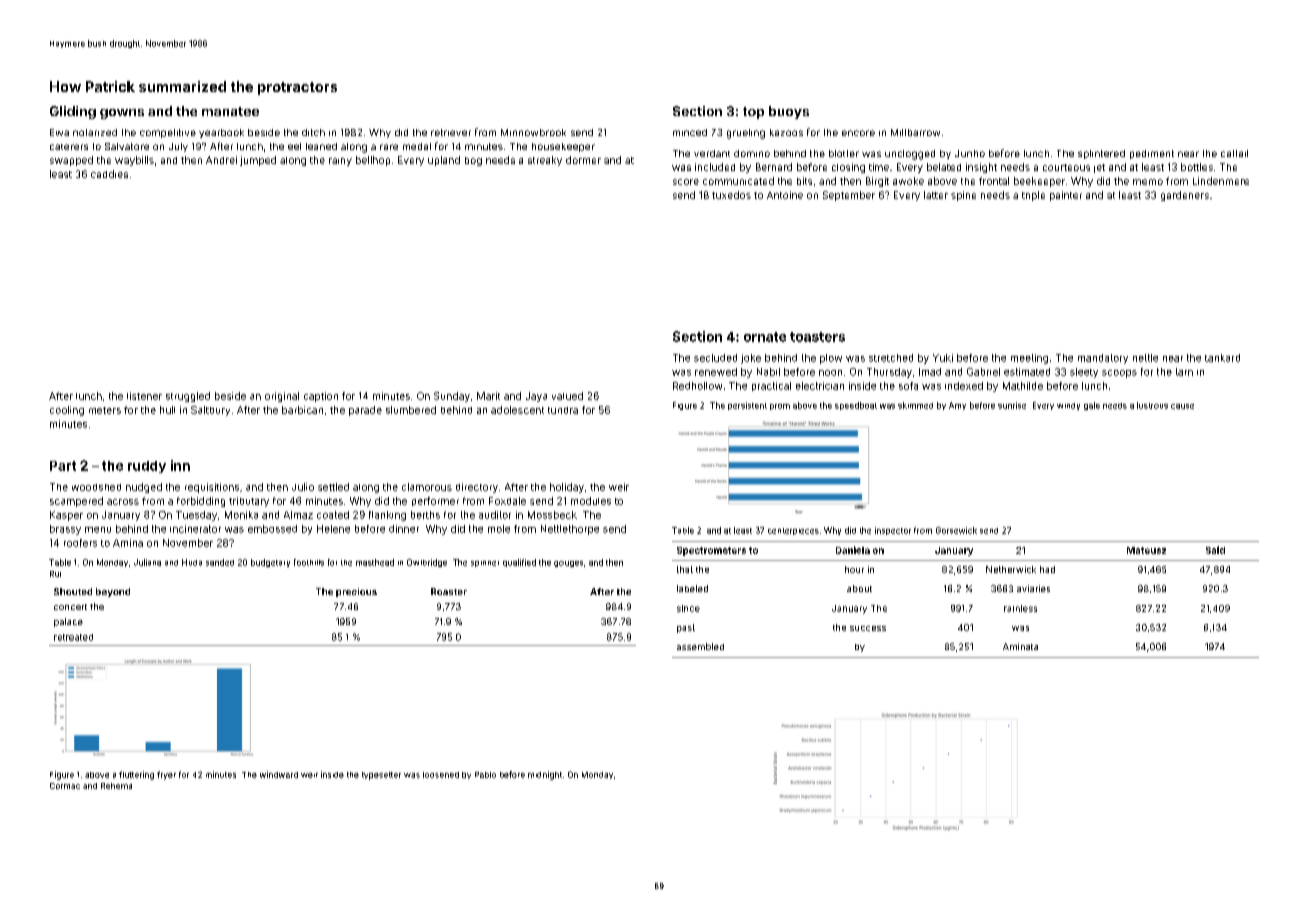  What do you see at coordinates (545, 775) in the screenshot?
I see `midnight` at bounding box center [545, 775].
